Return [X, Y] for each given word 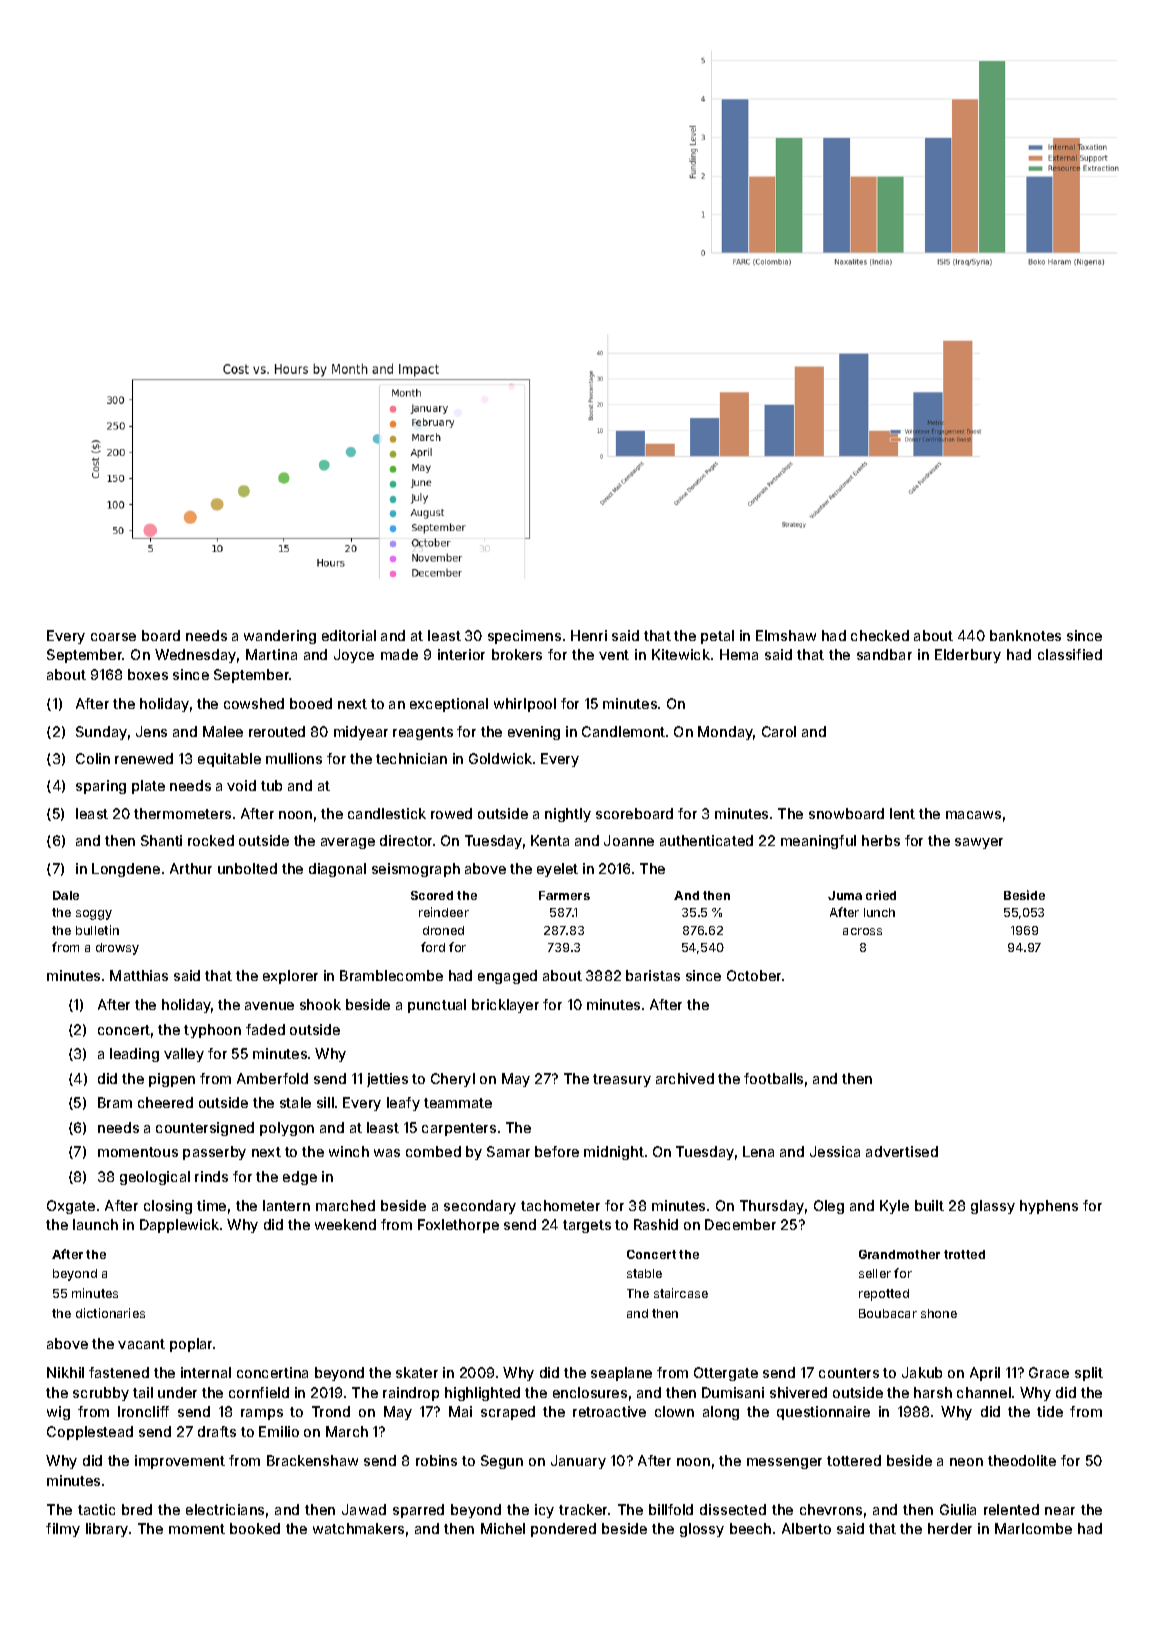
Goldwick [500, 758]
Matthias [139, 975]
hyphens [1049, 1207]
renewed [144, 758]
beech [750, 1528]
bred [137, 1509]
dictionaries [110, 1313]
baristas [653, 975]
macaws [973, 815]
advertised [902, 1151]
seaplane [621, 1374]
